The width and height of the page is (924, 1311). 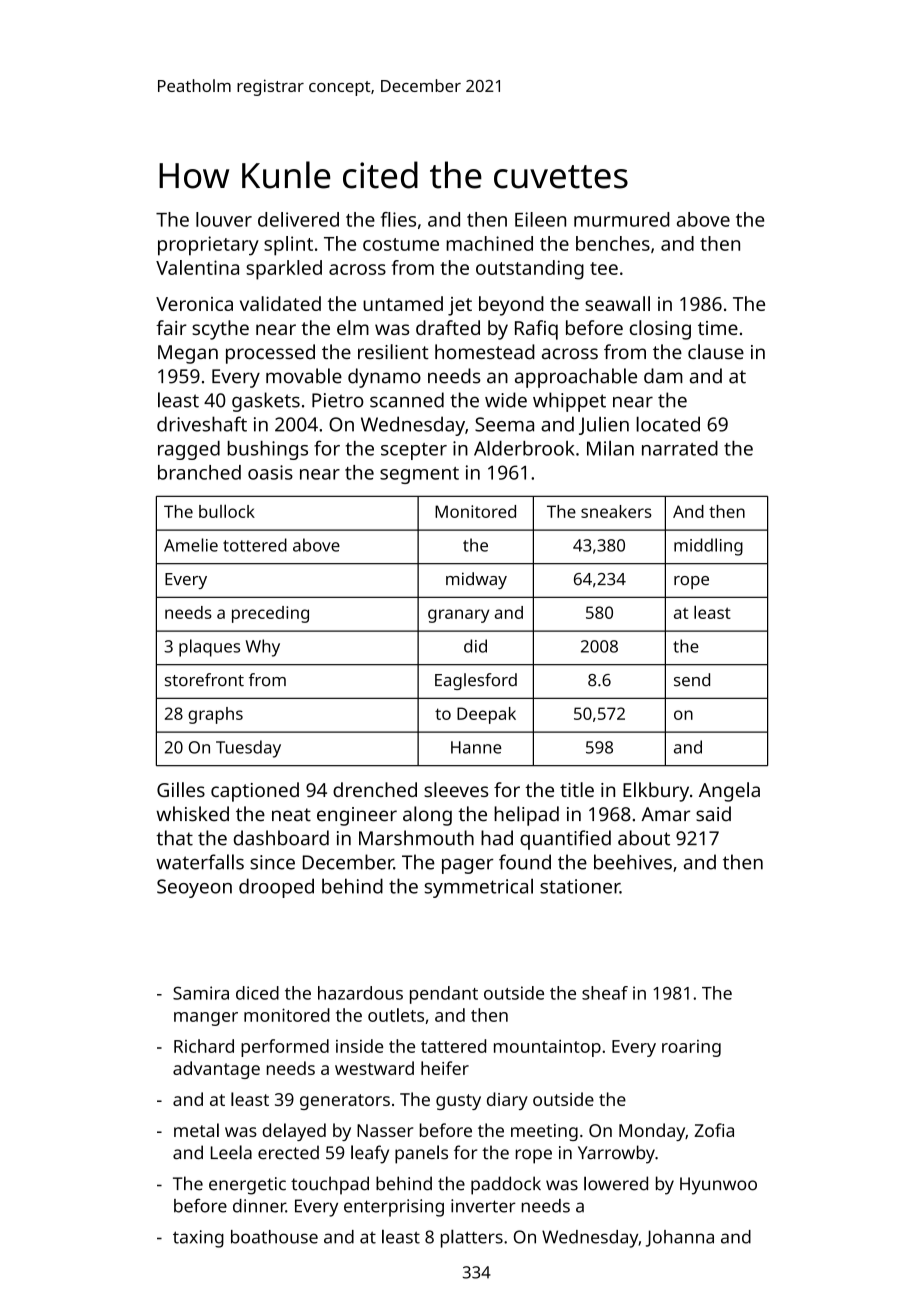 I want to click on delivered, so click(x=298, y=219).
